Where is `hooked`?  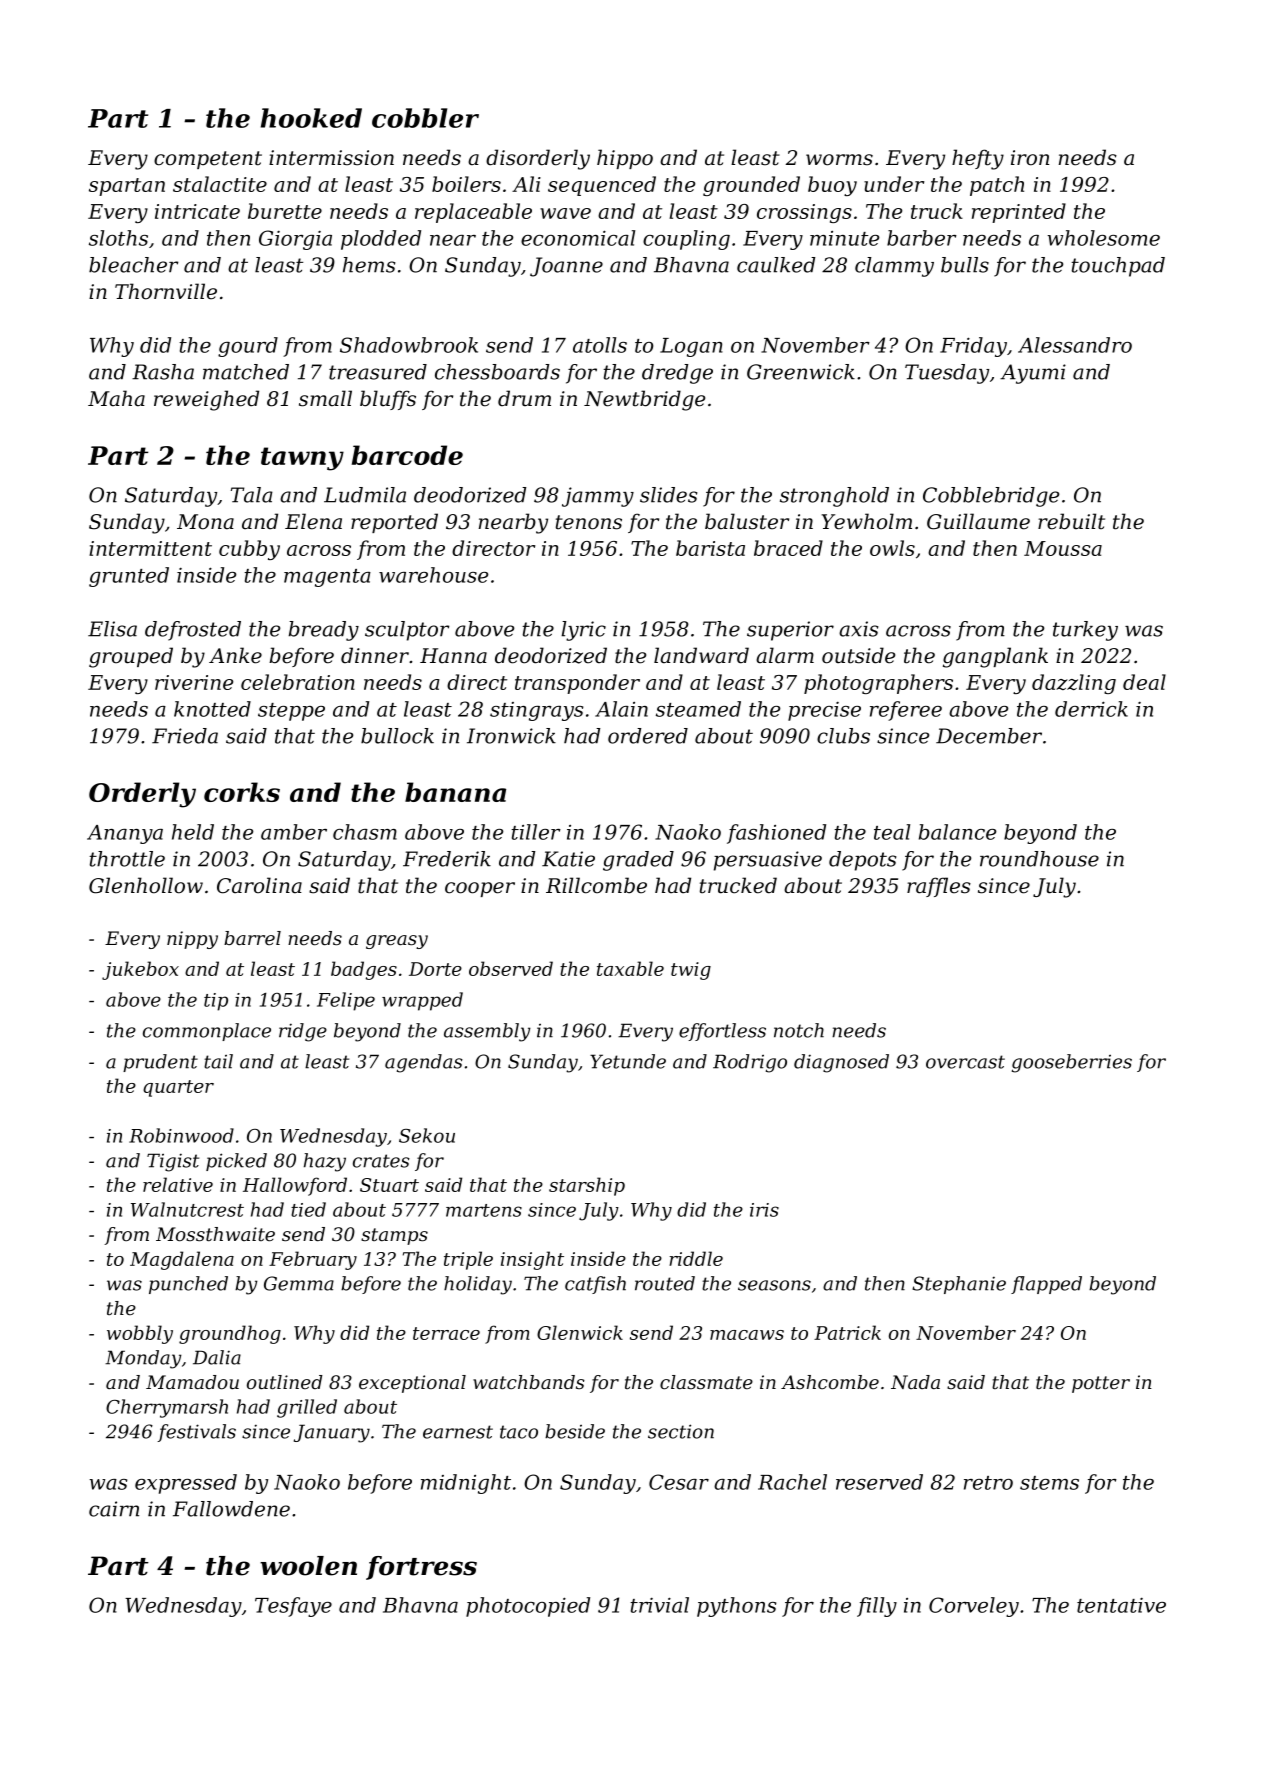
hooked is located at coordinates (311, 118).
